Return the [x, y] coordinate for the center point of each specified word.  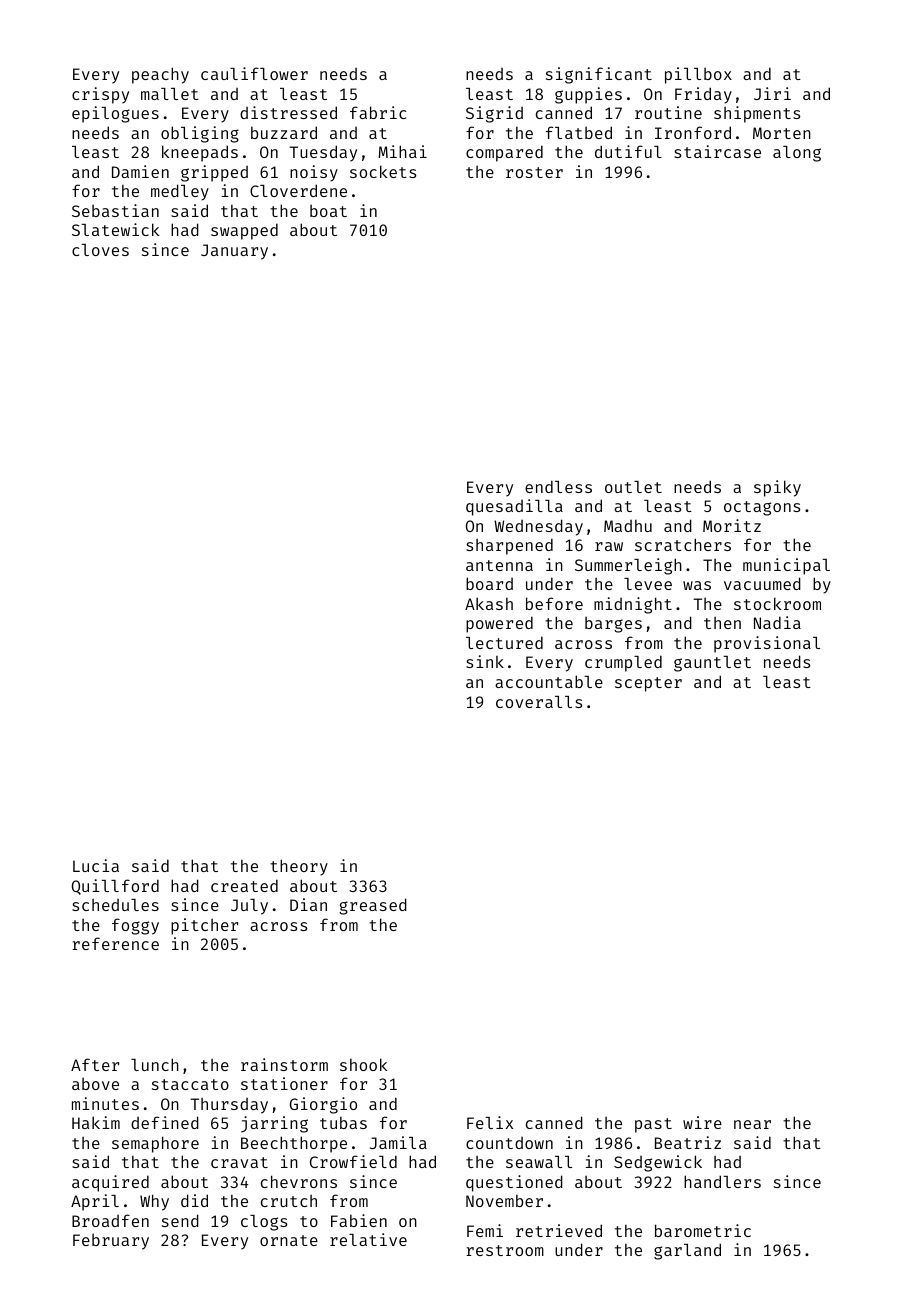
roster [534, 172]
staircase [717, 151]
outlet [633, 487]
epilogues [115, 114]
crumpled [623, 663]
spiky [777, 488]
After [95, 1064]
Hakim [96, 1122]
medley [180, 192]
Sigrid [494, 114]
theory [299, 867]
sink [485, 661]
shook [363, 1064]
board [489, 583]
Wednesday [538, 527]
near [752, 1124]
